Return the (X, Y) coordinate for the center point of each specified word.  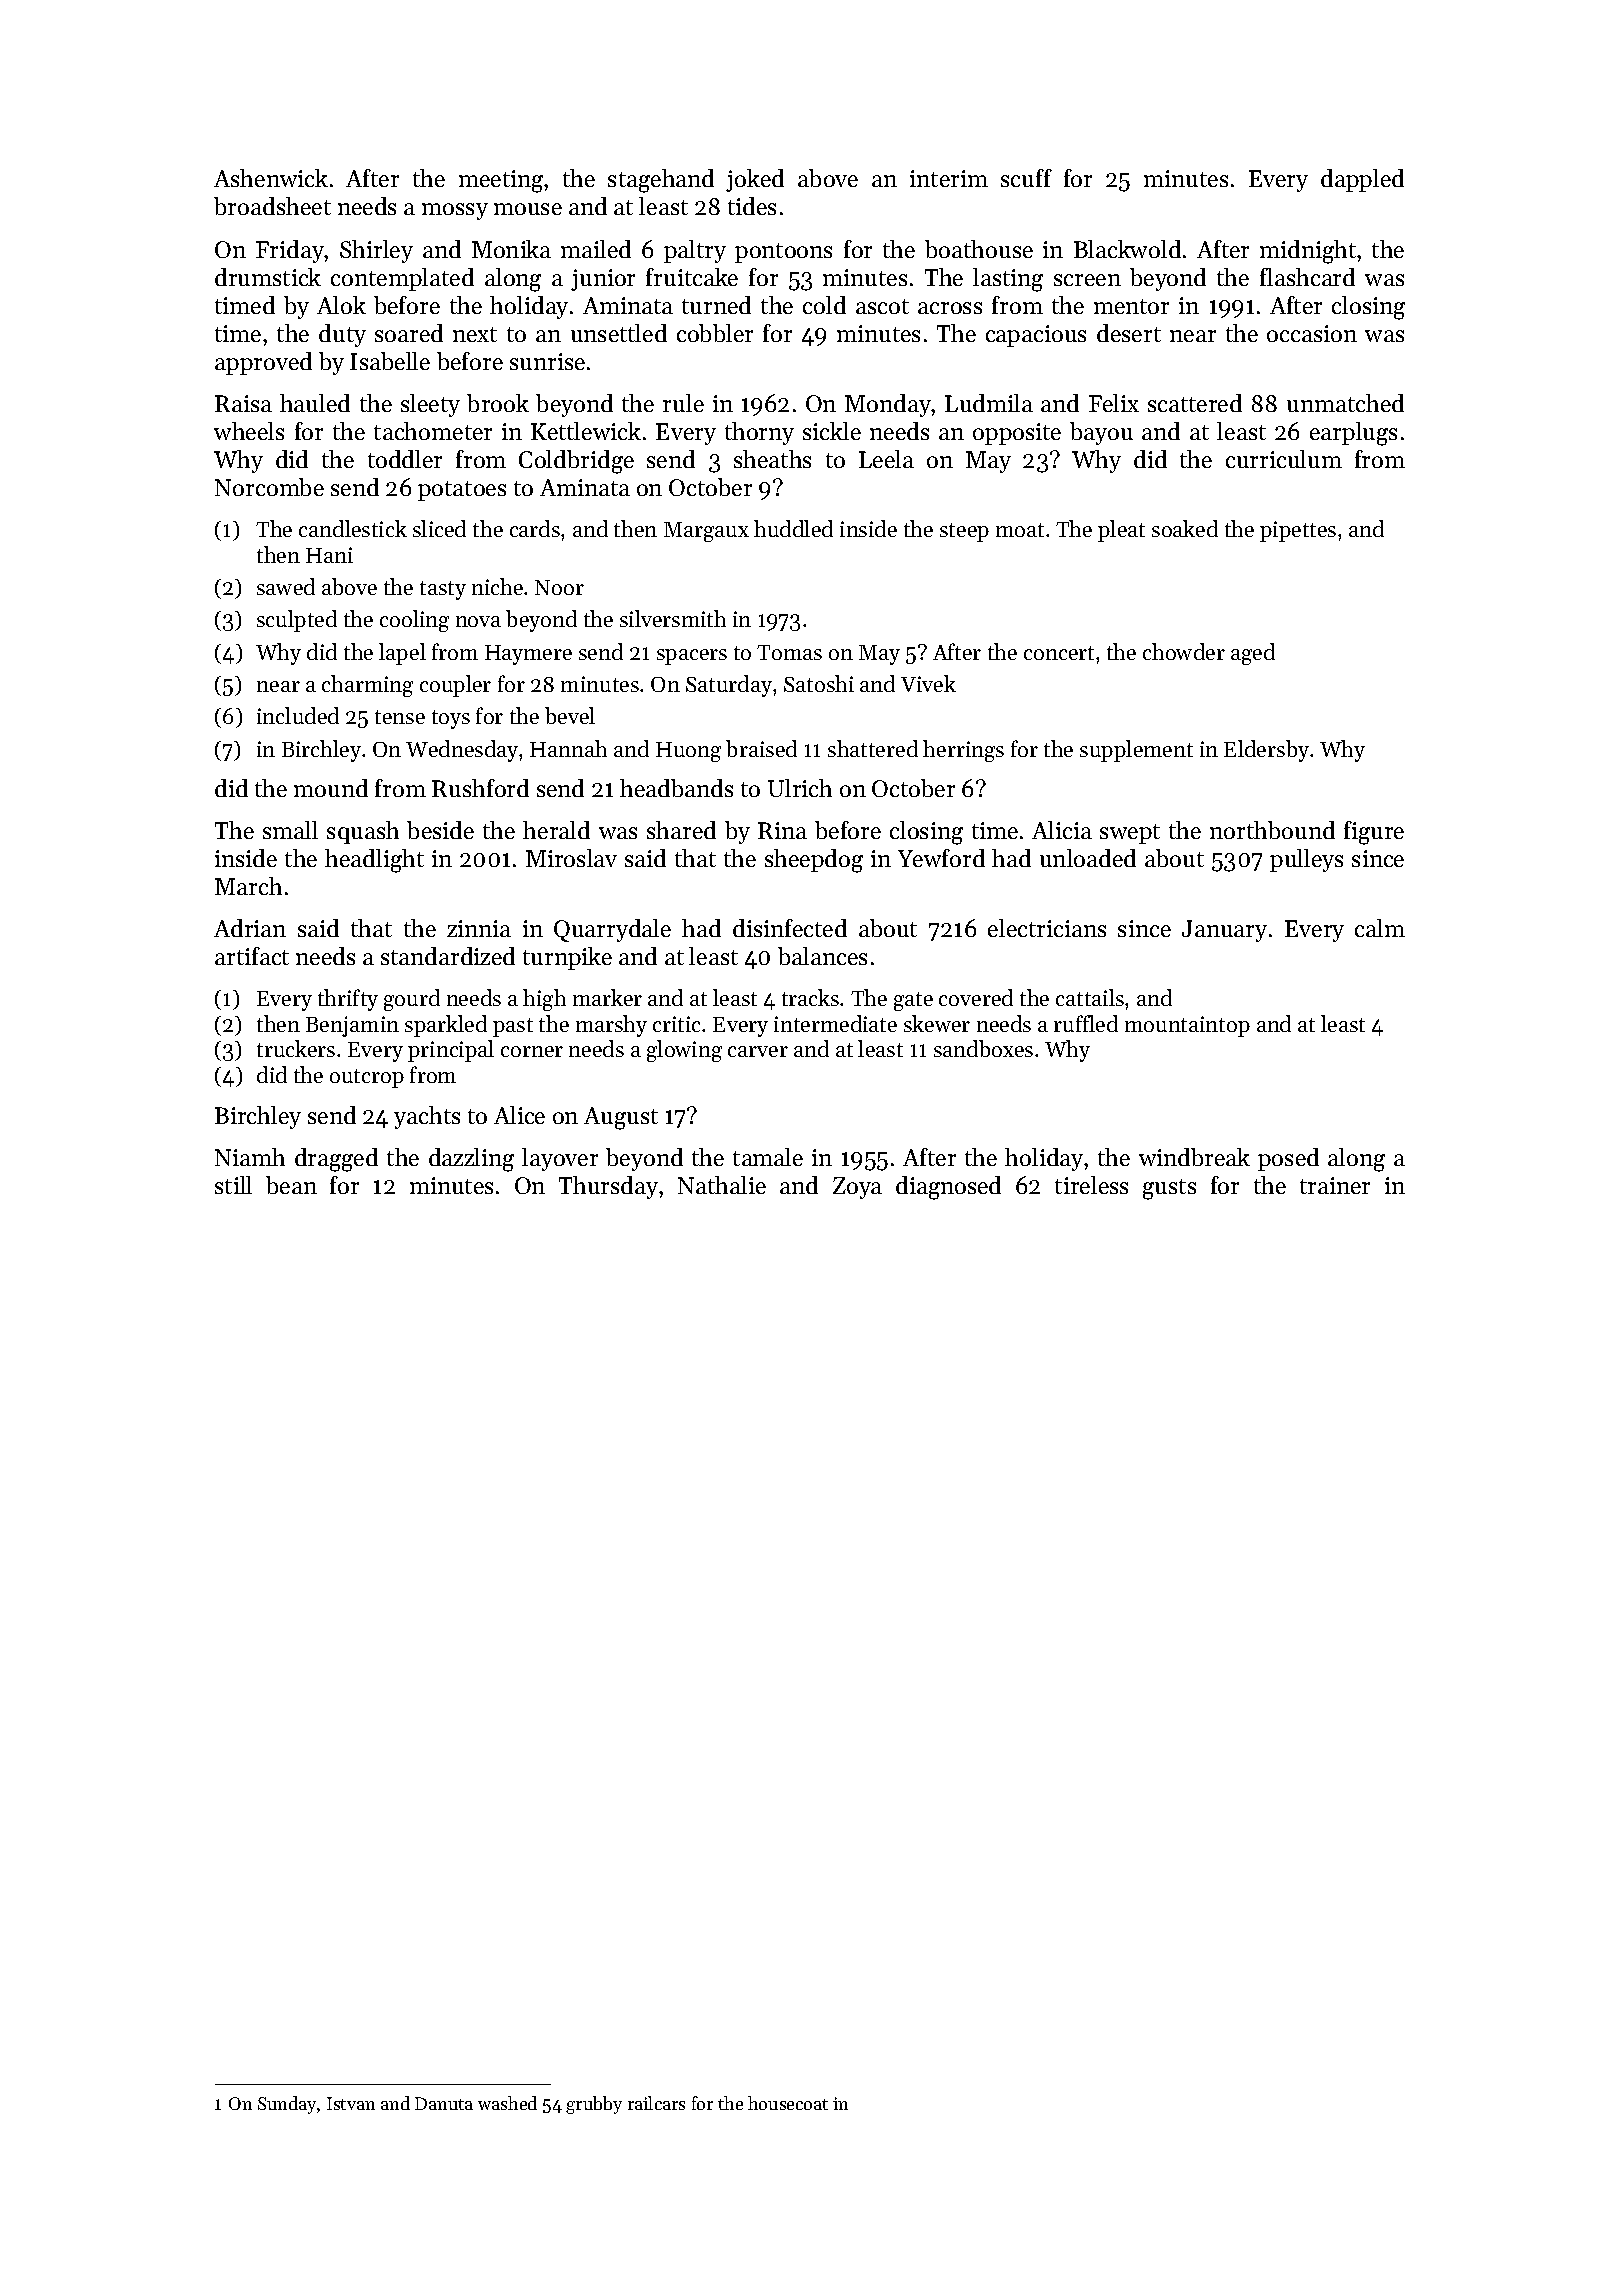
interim (949, 178)
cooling (414, 621)
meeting (501, 181)
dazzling (471, 1160)
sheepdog (814, 861)
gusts (1169, 1189)
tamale (768, 1157)
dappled (1362, 180)
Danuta (444, 2103)
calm (1380, 928)
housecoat (788, 2103)
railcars (656, 2103)
